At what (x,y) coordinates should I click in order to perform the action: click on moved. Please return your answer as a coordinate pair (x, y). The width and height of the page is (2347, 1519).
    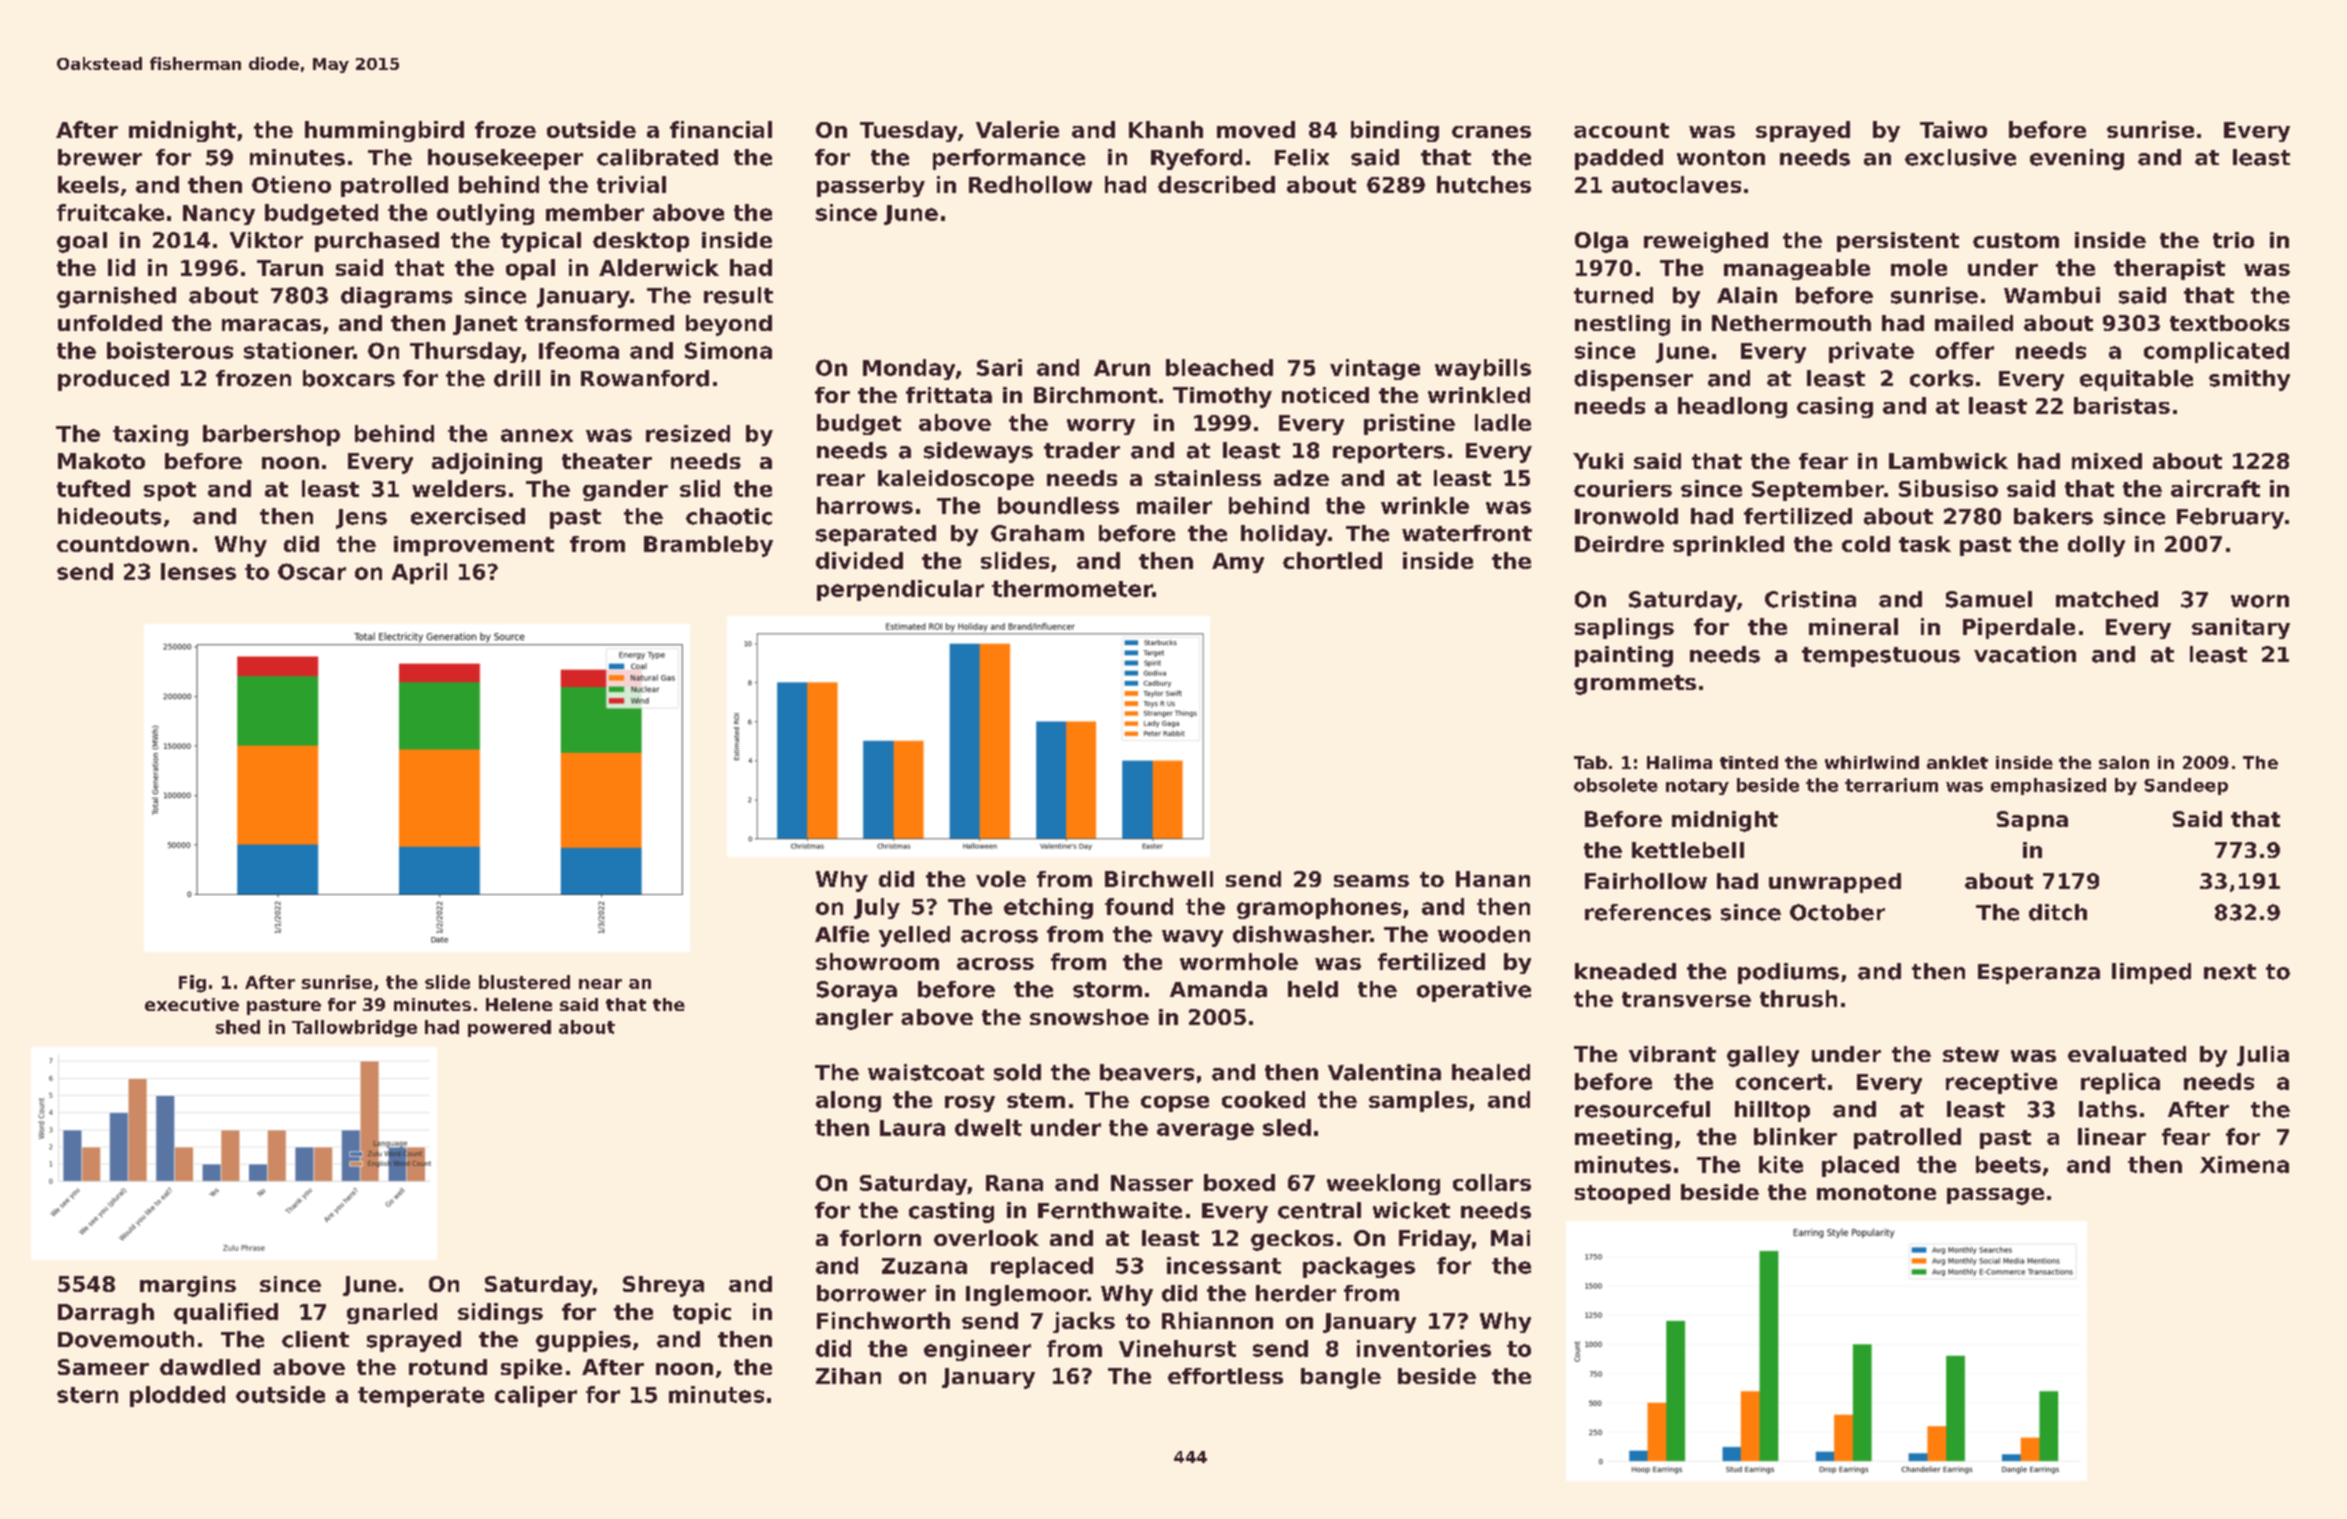
    Looking at the image, I should click on (1256, 129).
